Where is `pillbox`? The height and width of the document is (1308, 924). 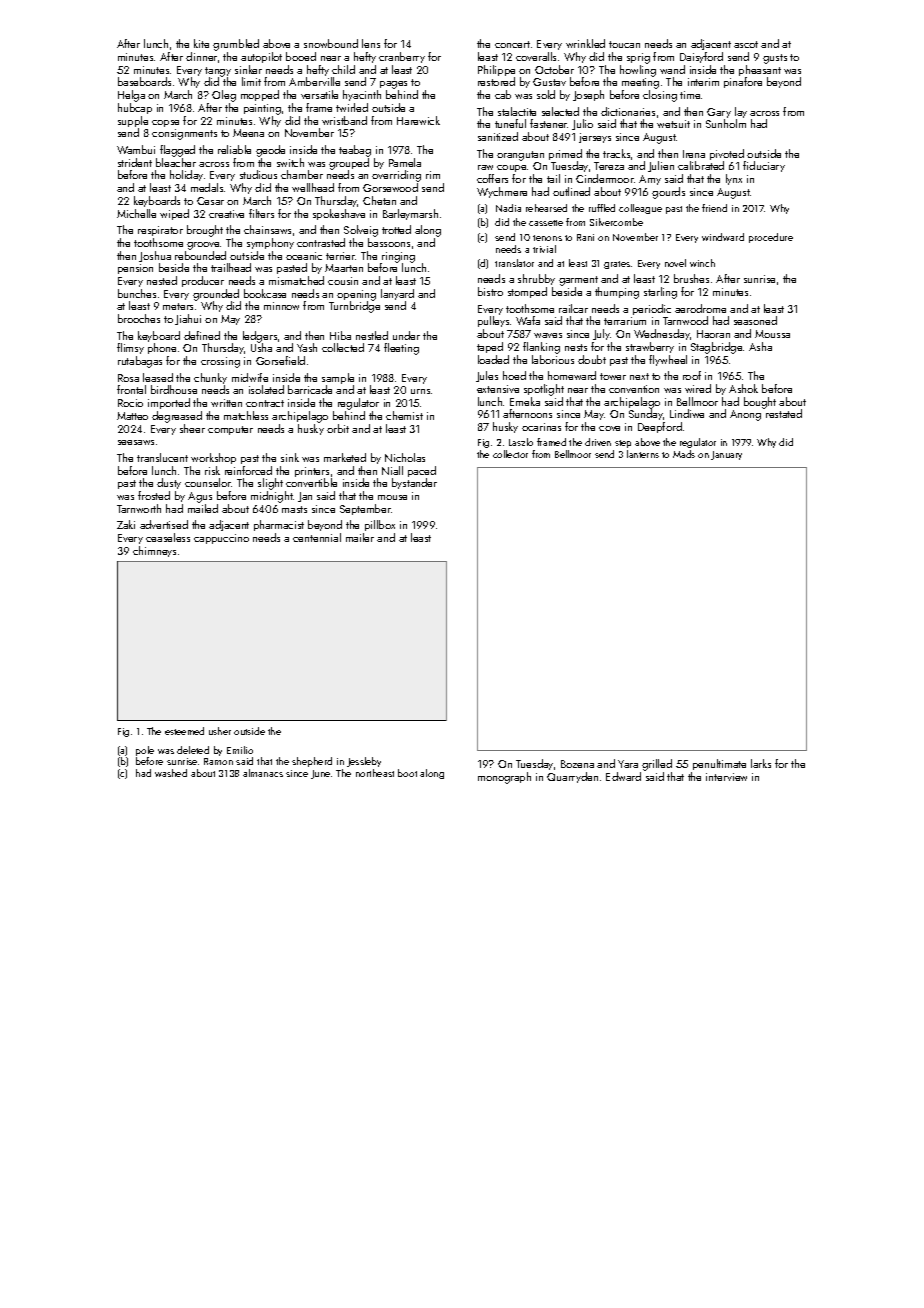
pillbox is located at coordinates (380, 525).
